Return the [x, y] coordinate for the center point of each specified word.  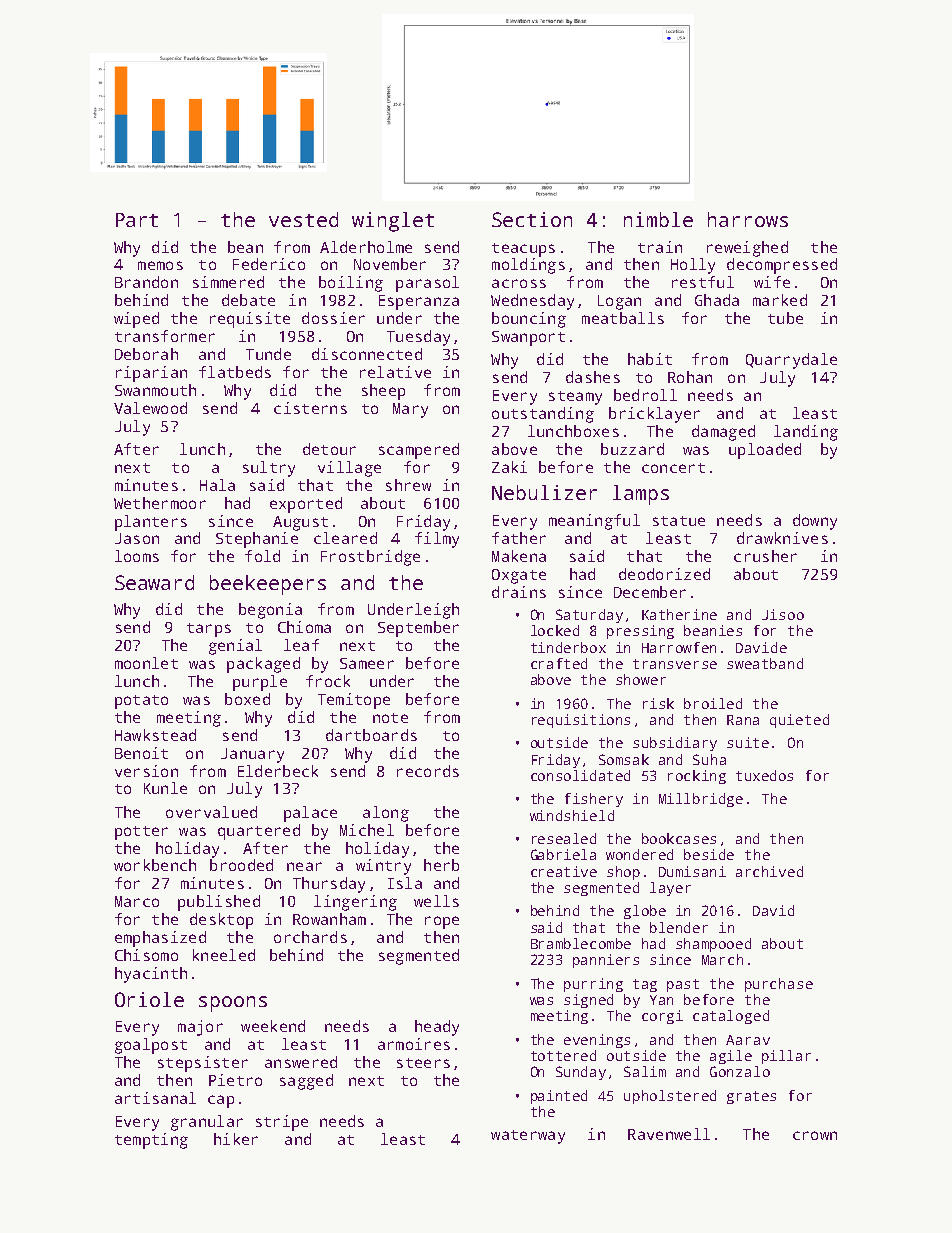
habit [650, 359]
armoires [414, 1044]
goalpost [151, 1046]
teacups [523, 250]
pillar [786, 1057]
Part [137, 220]
